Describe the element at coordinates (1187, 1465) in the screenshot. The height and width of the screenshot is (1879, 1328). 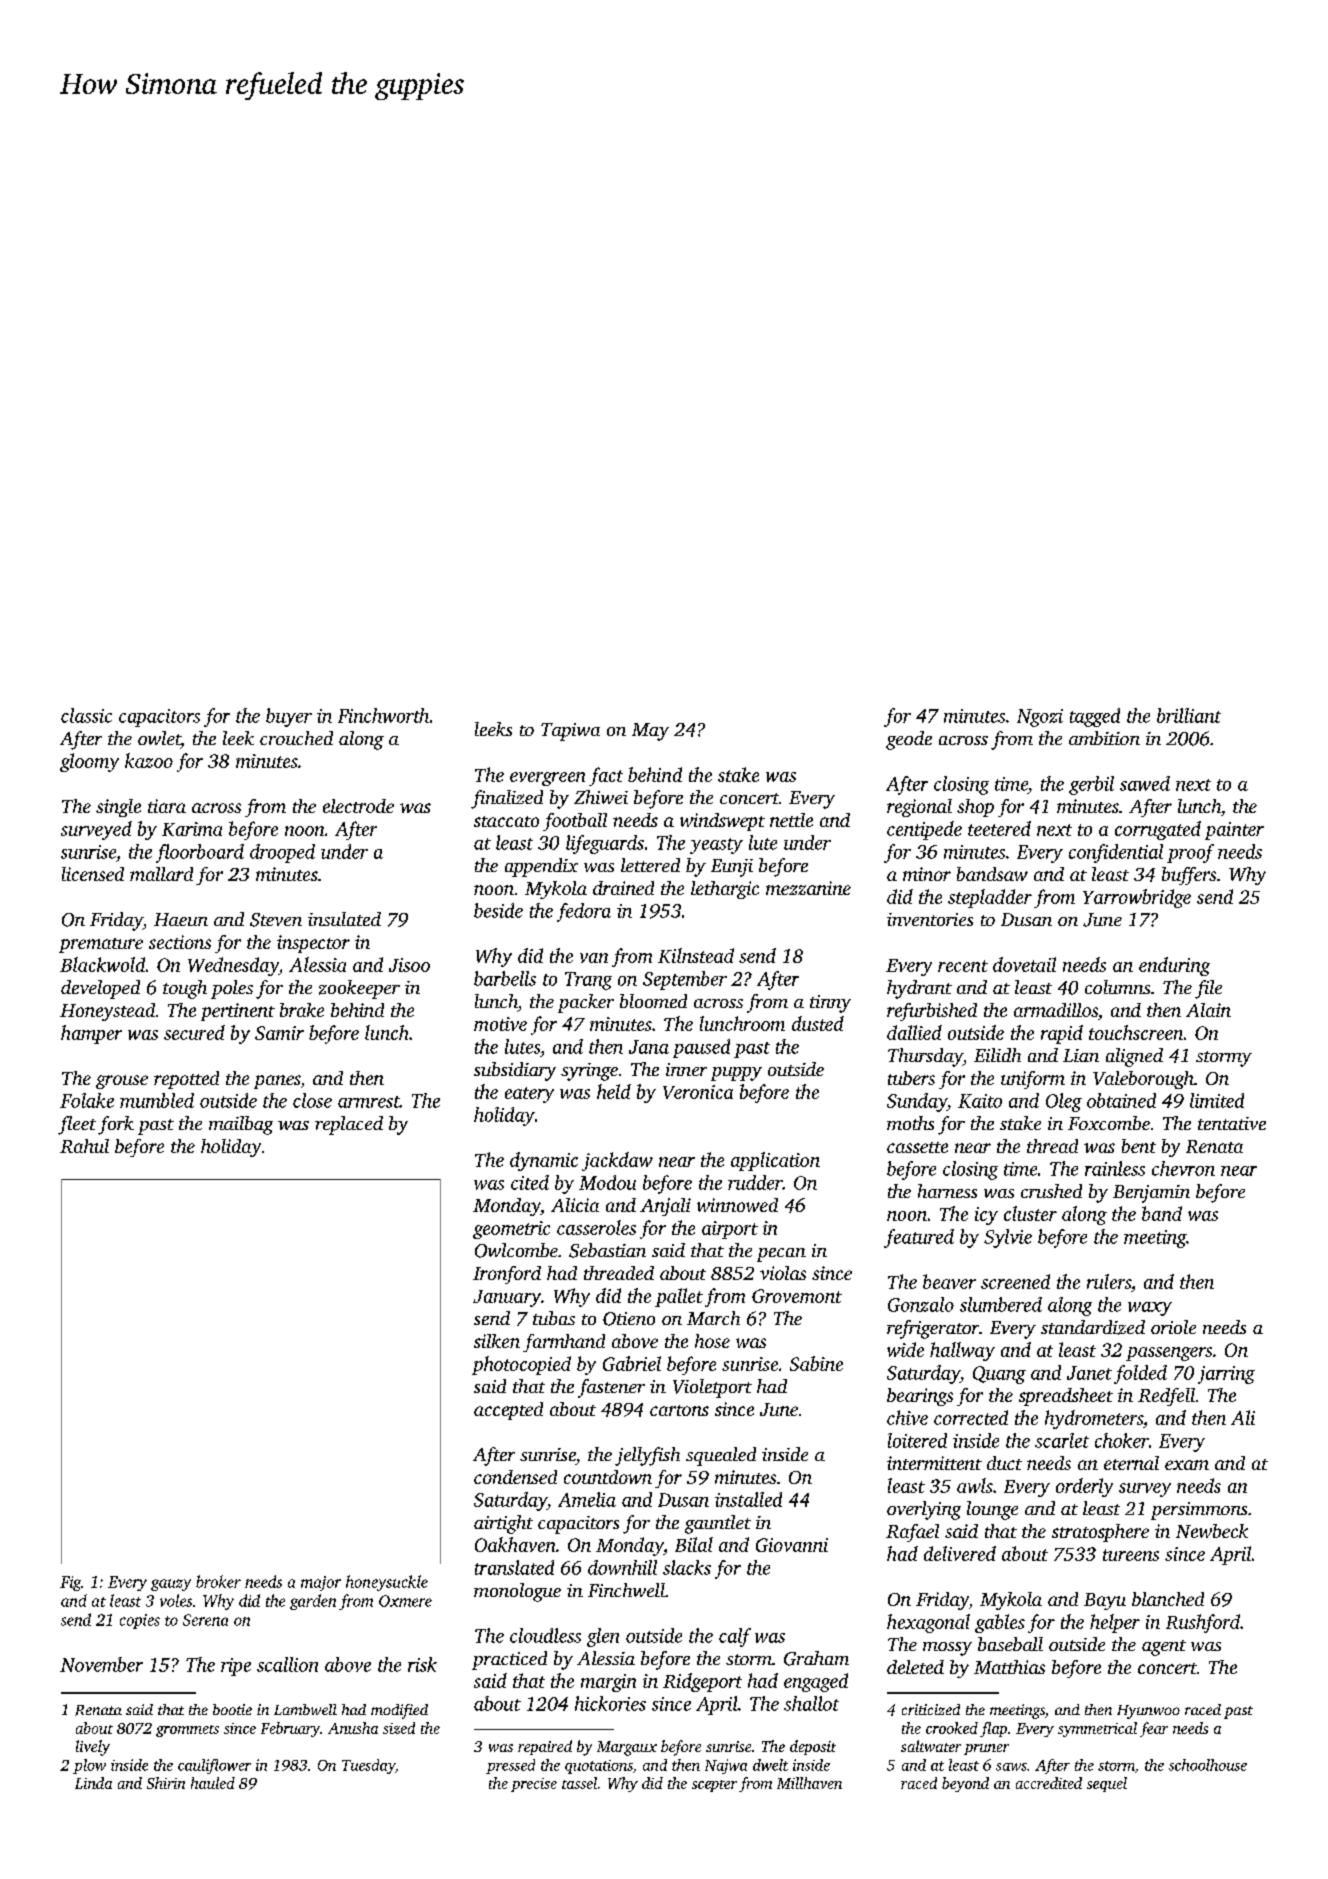
I see `exam` at that location.
